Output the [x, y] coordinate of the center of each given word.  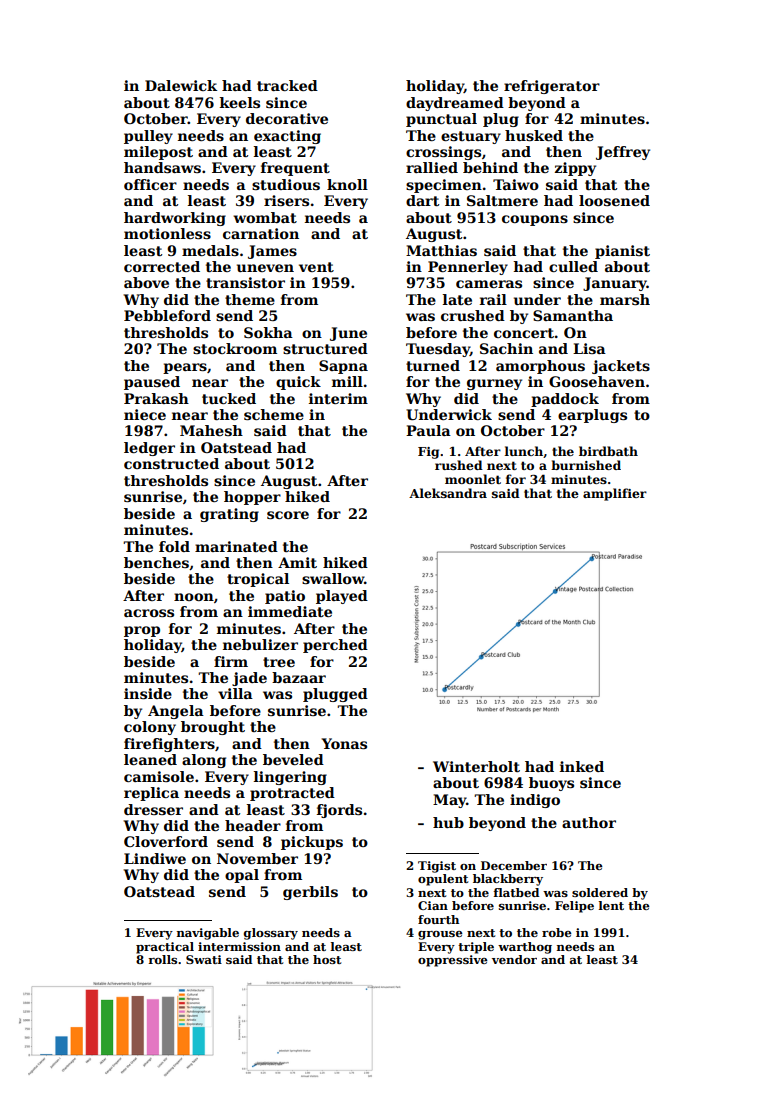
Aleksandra [448, 493]
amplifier [615, 494]
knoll [347, 184]
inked [582, 766]
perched [335, 646]
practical [165, 948]
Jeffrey [623, 153]
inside [148, 693]
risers [286, 200]
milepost [158, 153]
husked [534, 135]
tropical [258, 580]
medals [210, 250]
